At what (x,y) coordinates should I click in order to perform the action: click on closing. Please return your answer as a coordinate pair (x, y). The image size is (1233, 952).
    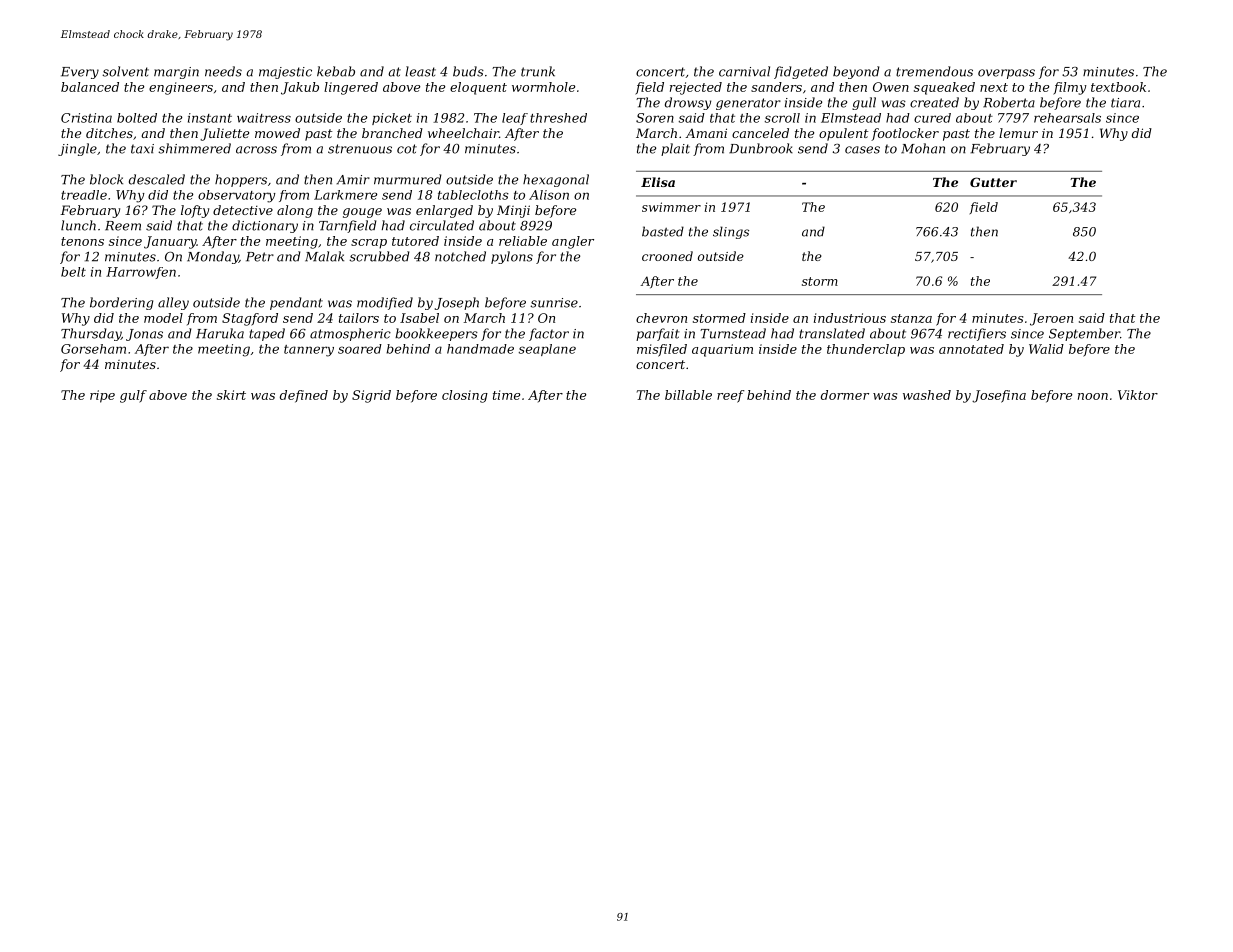
    Looking at the image, I should click on (465, 396).
